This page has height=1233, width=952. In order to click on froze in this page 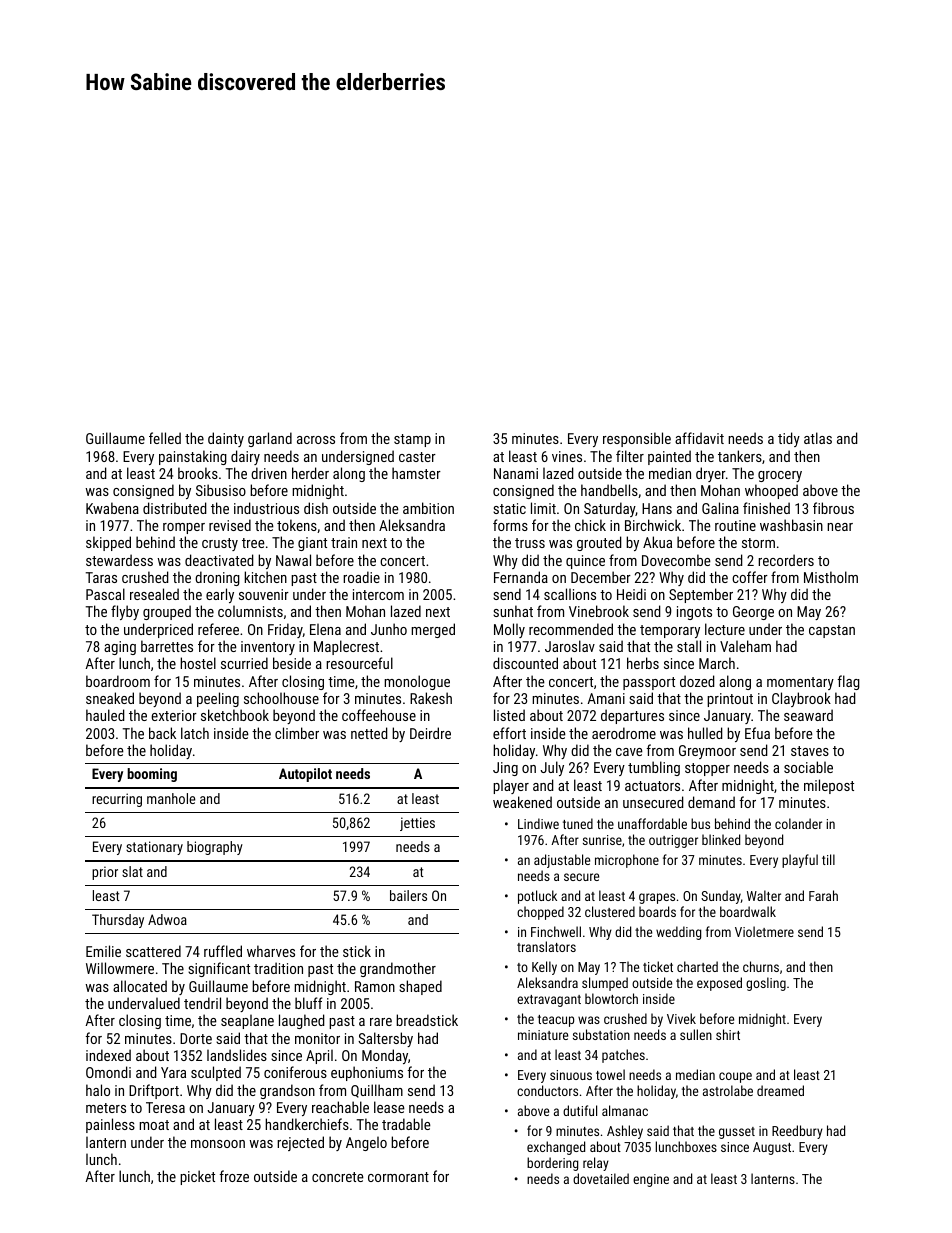, I will do `click(234, 1176)`.
